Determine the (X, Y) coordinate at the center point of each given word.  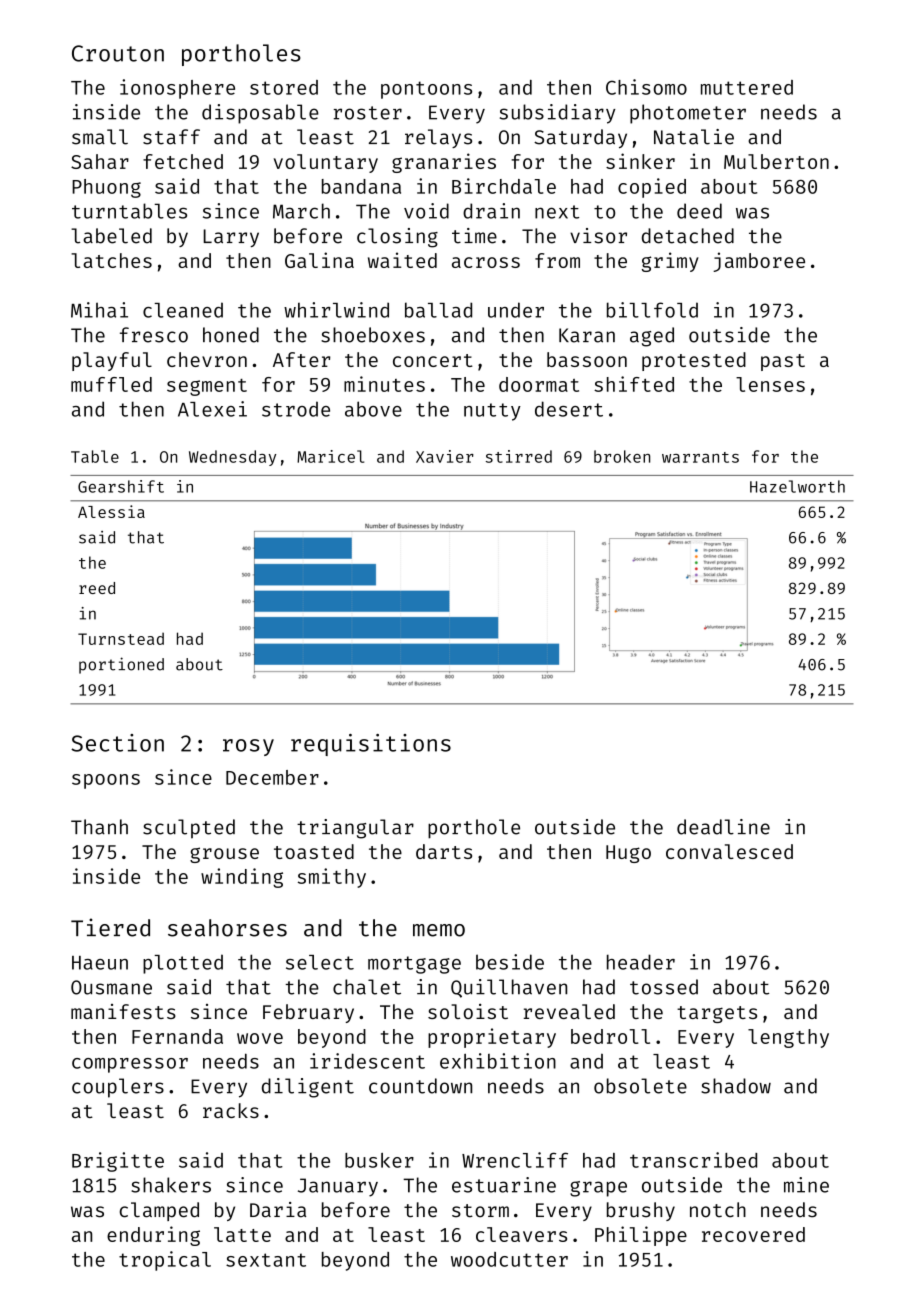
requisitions (371, 745)
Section (117, 743)
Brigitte (118, 1162)
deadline (723, 827)
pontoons (426, 90)
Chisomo (646, 87)
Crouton (118, 53)
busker (379, 1160)
